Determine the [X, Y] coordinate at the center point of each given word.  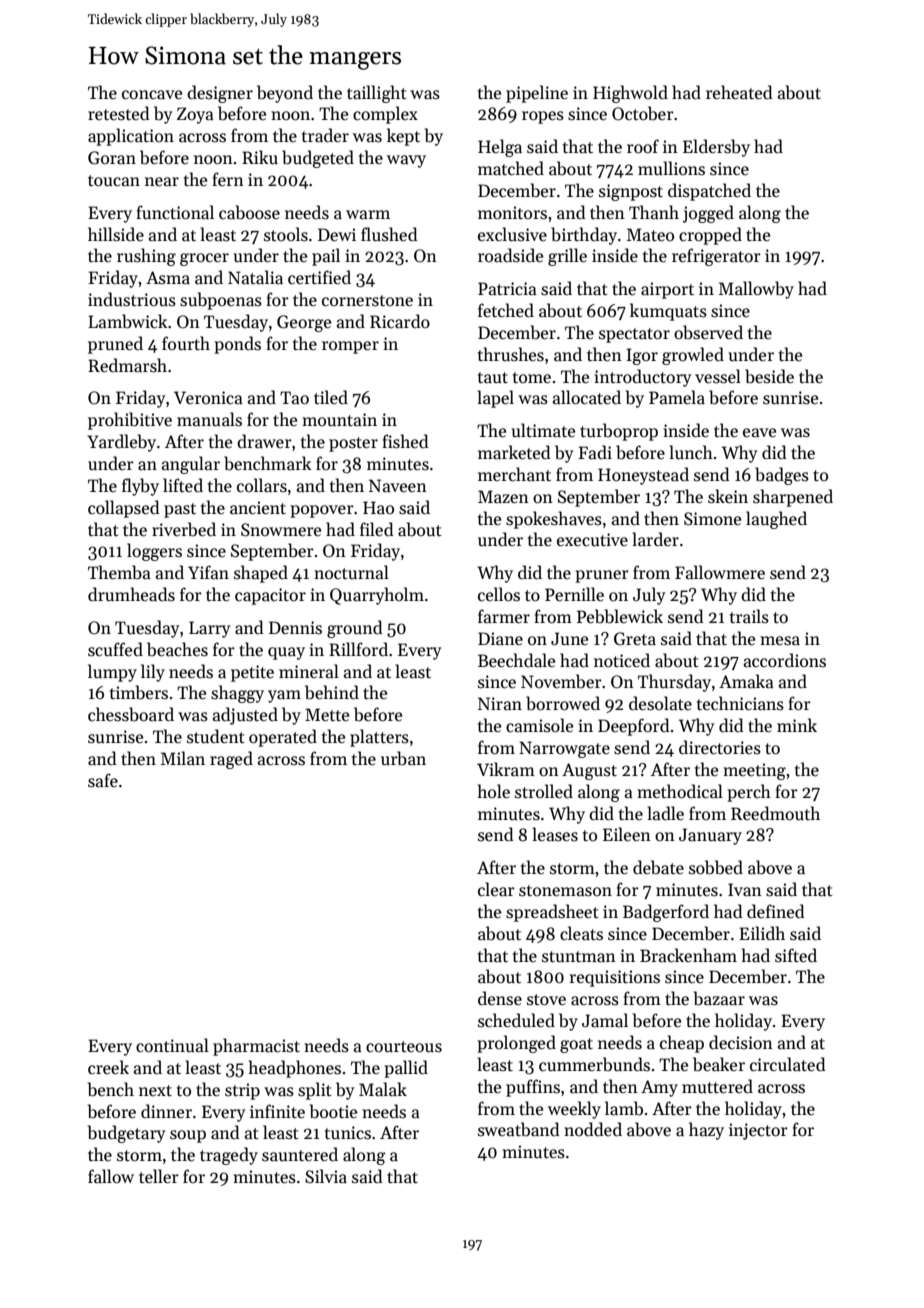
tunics [348, 1133]
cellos [499, 594]
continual [172, 1045]
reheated [739, 92]
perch [749, 793]
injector [758, 1131]
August [589, 771]
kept [403, 137]
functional [175, 212]
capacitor [270, 596]
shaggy [237, 694]
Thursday [674, 683]
